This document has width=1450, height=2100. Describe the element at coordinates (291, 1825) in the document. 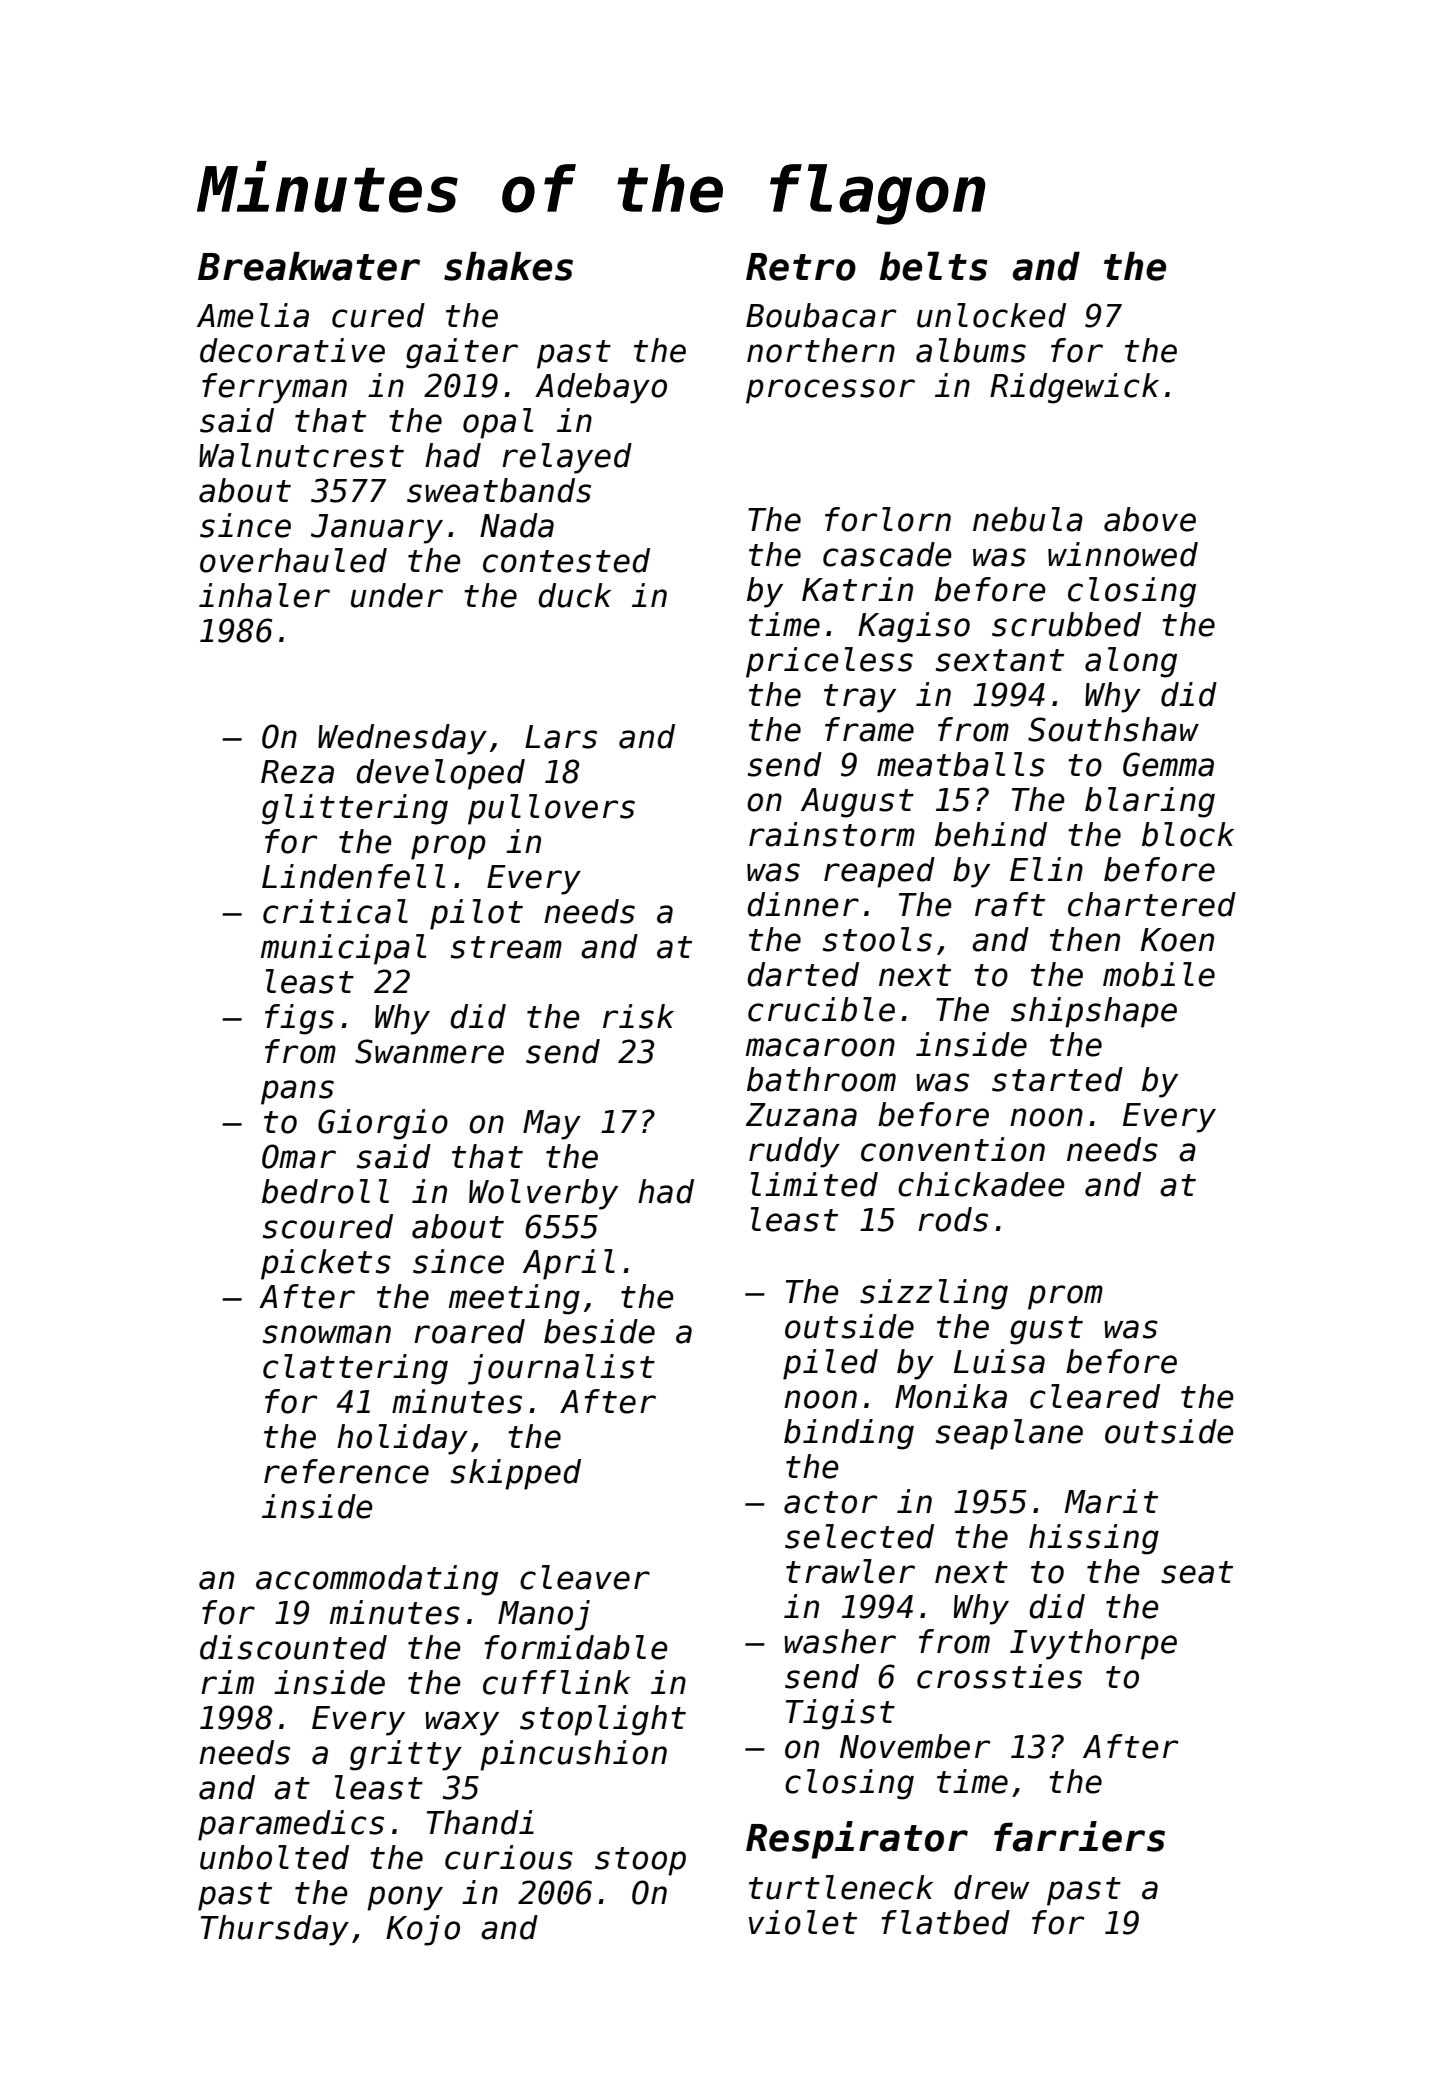

I see `paramedics` at that location.
